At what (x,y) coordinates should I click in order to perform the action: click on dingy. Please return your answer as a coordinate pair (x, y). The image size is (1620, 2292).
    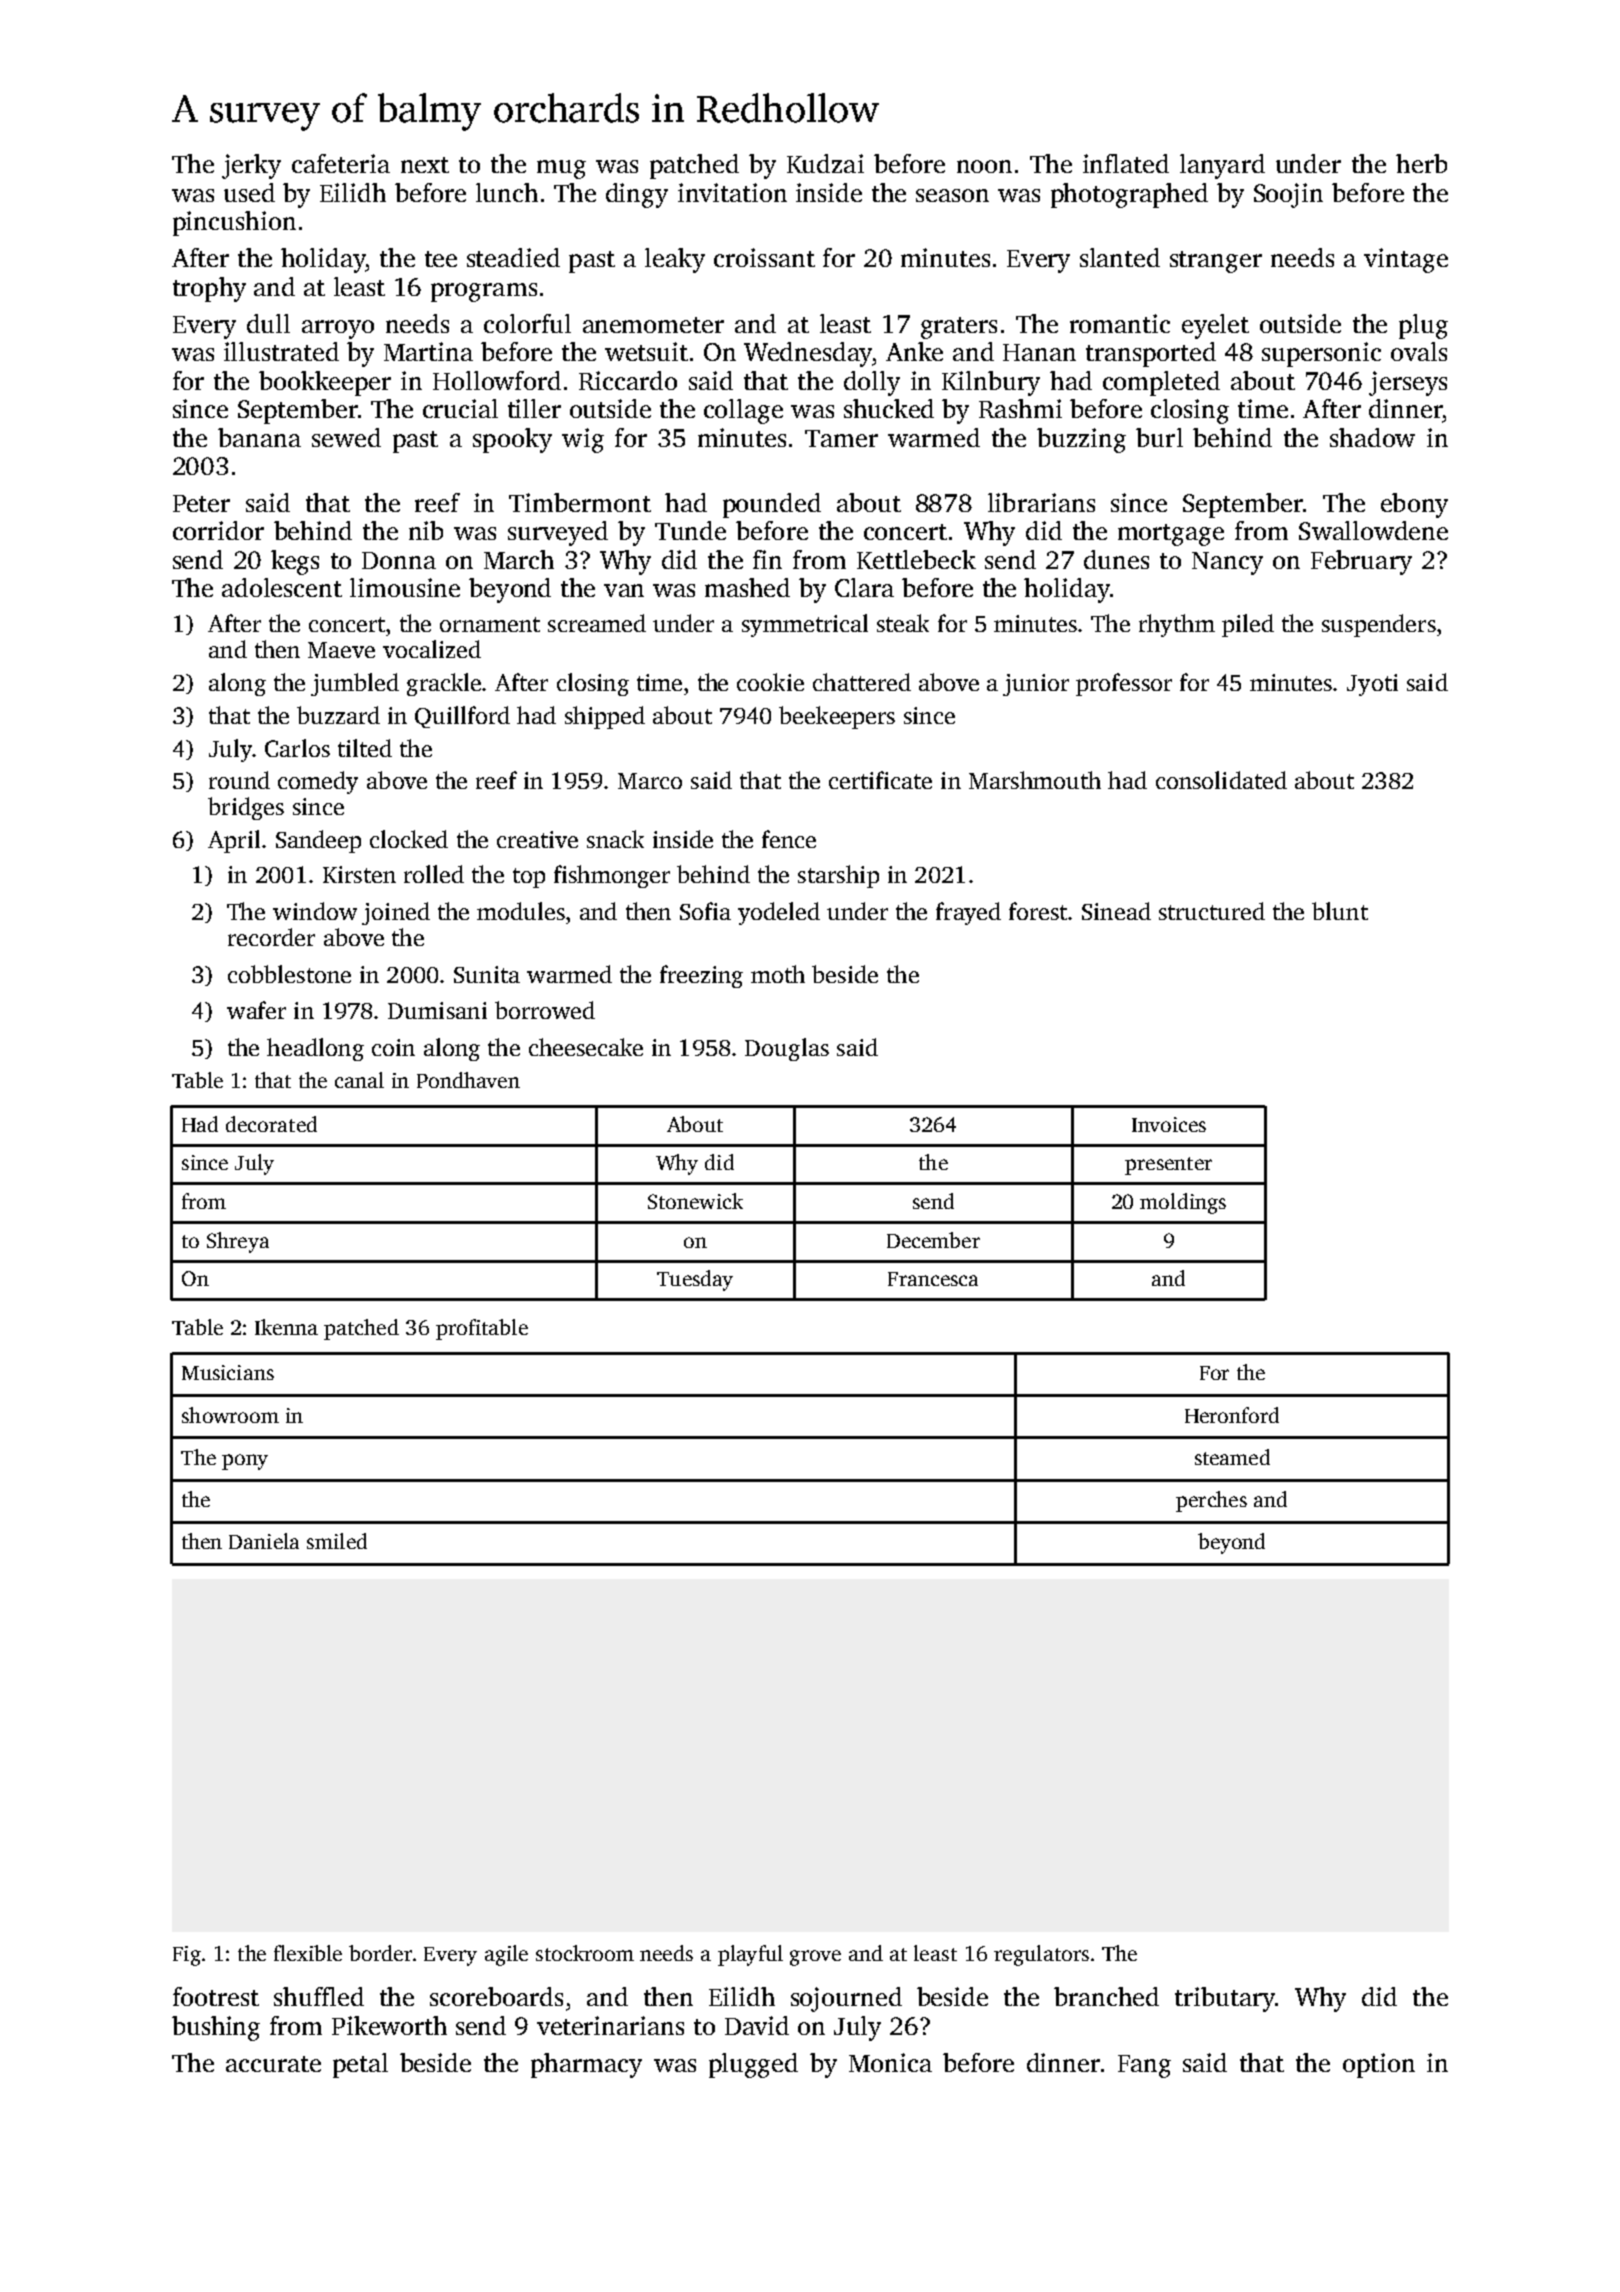
    Looking at the image, I should click on (637, 195).
